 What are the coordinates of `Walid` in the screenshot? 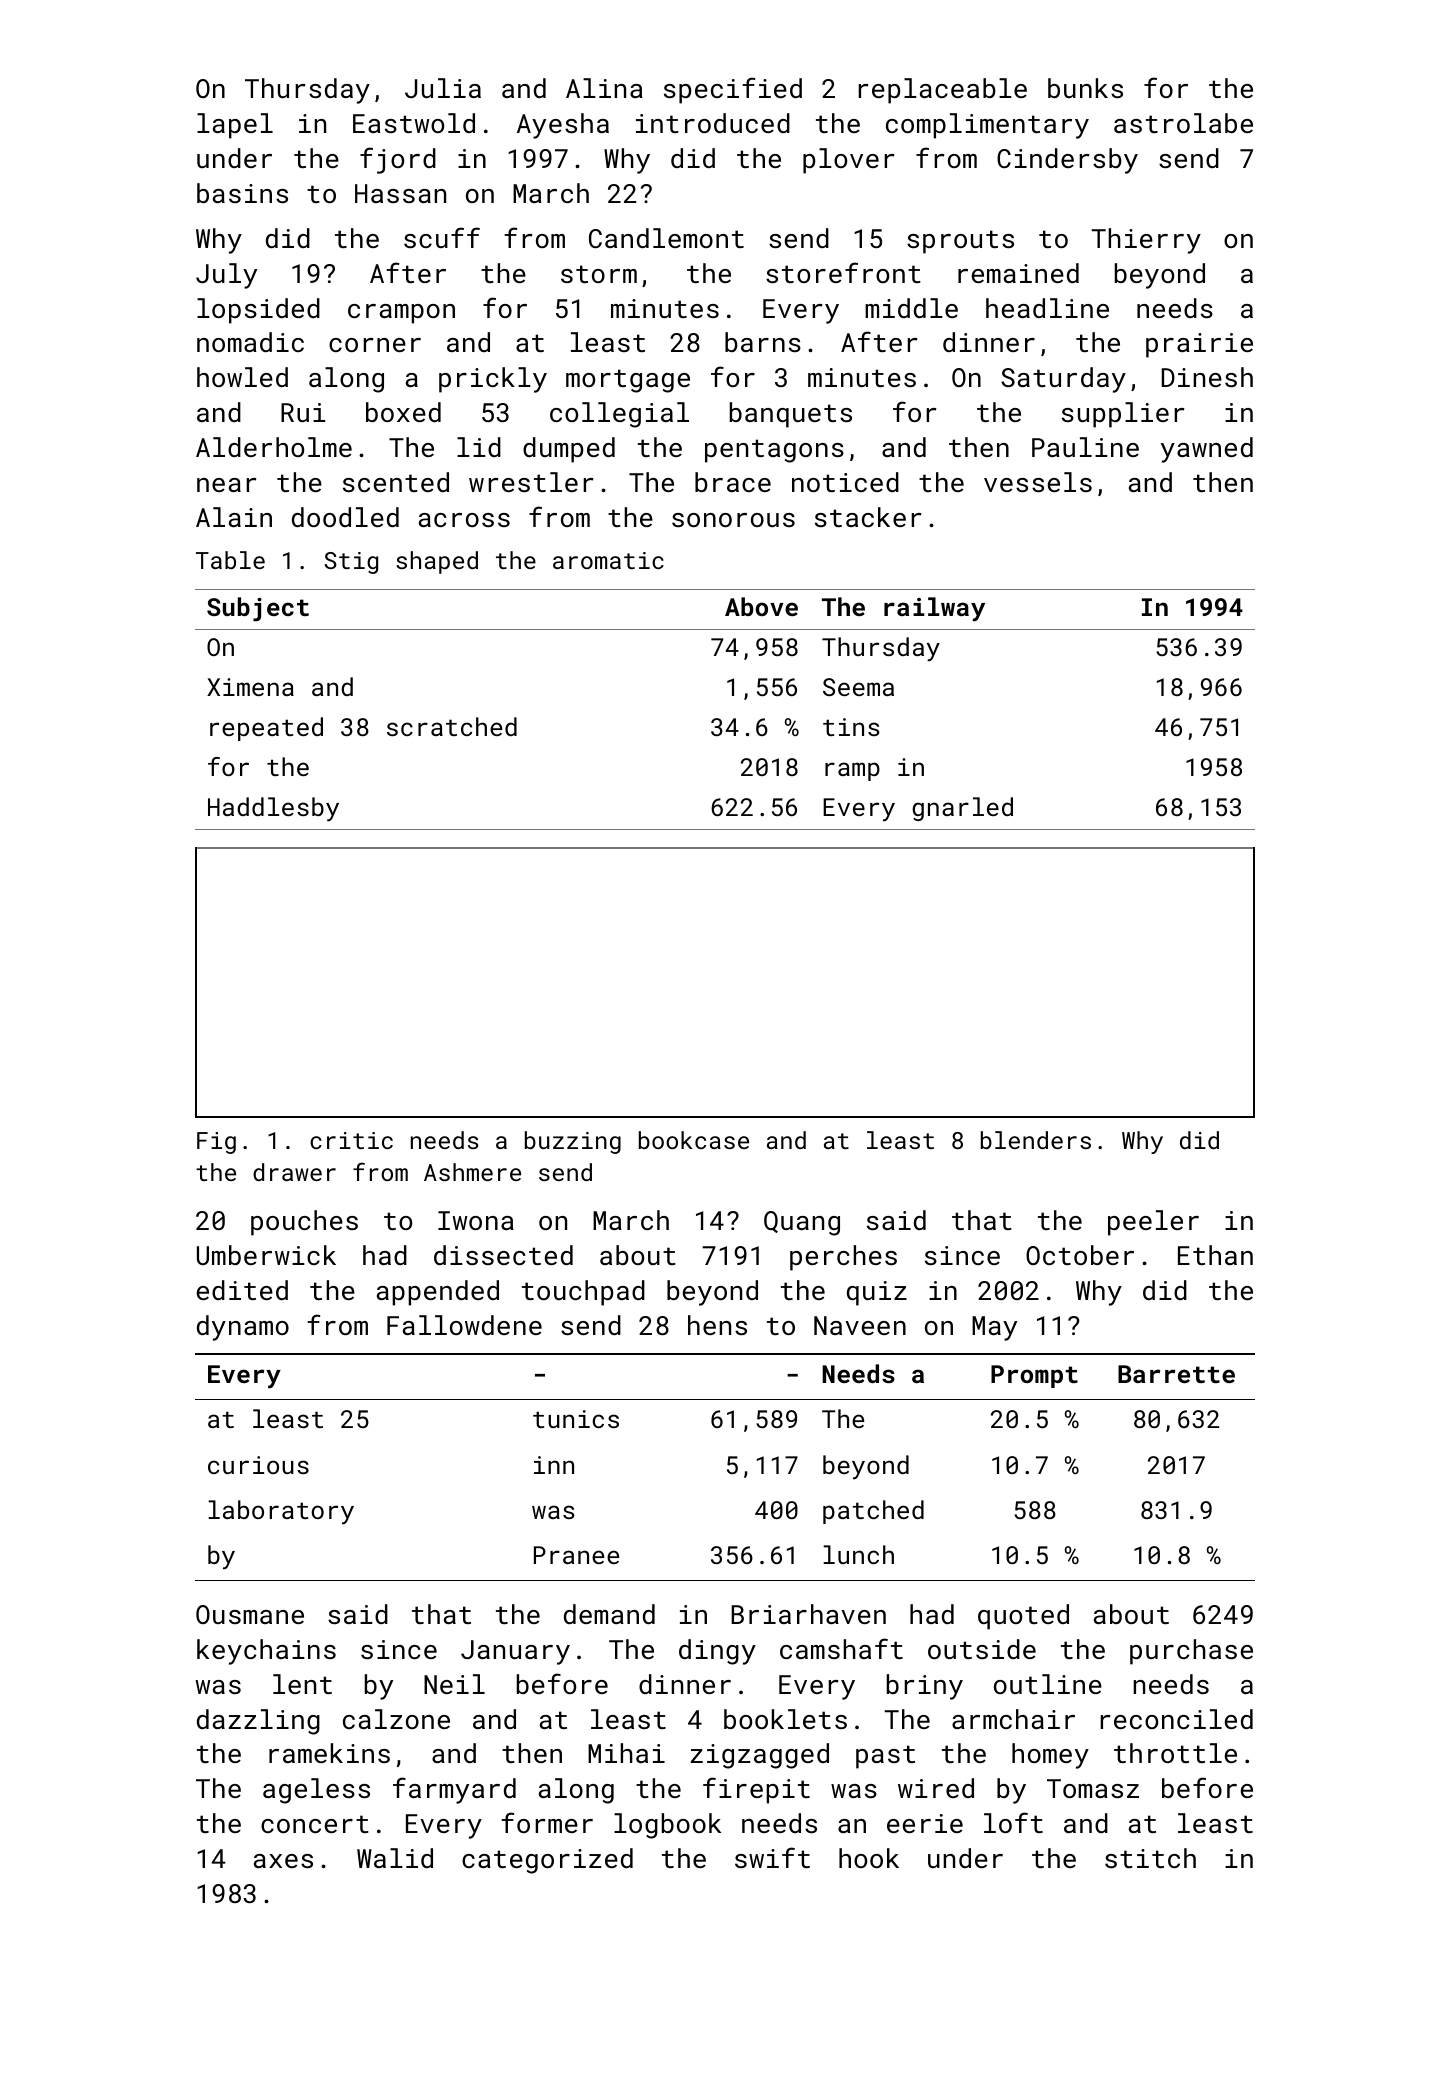 It's located at (395, 1858).
